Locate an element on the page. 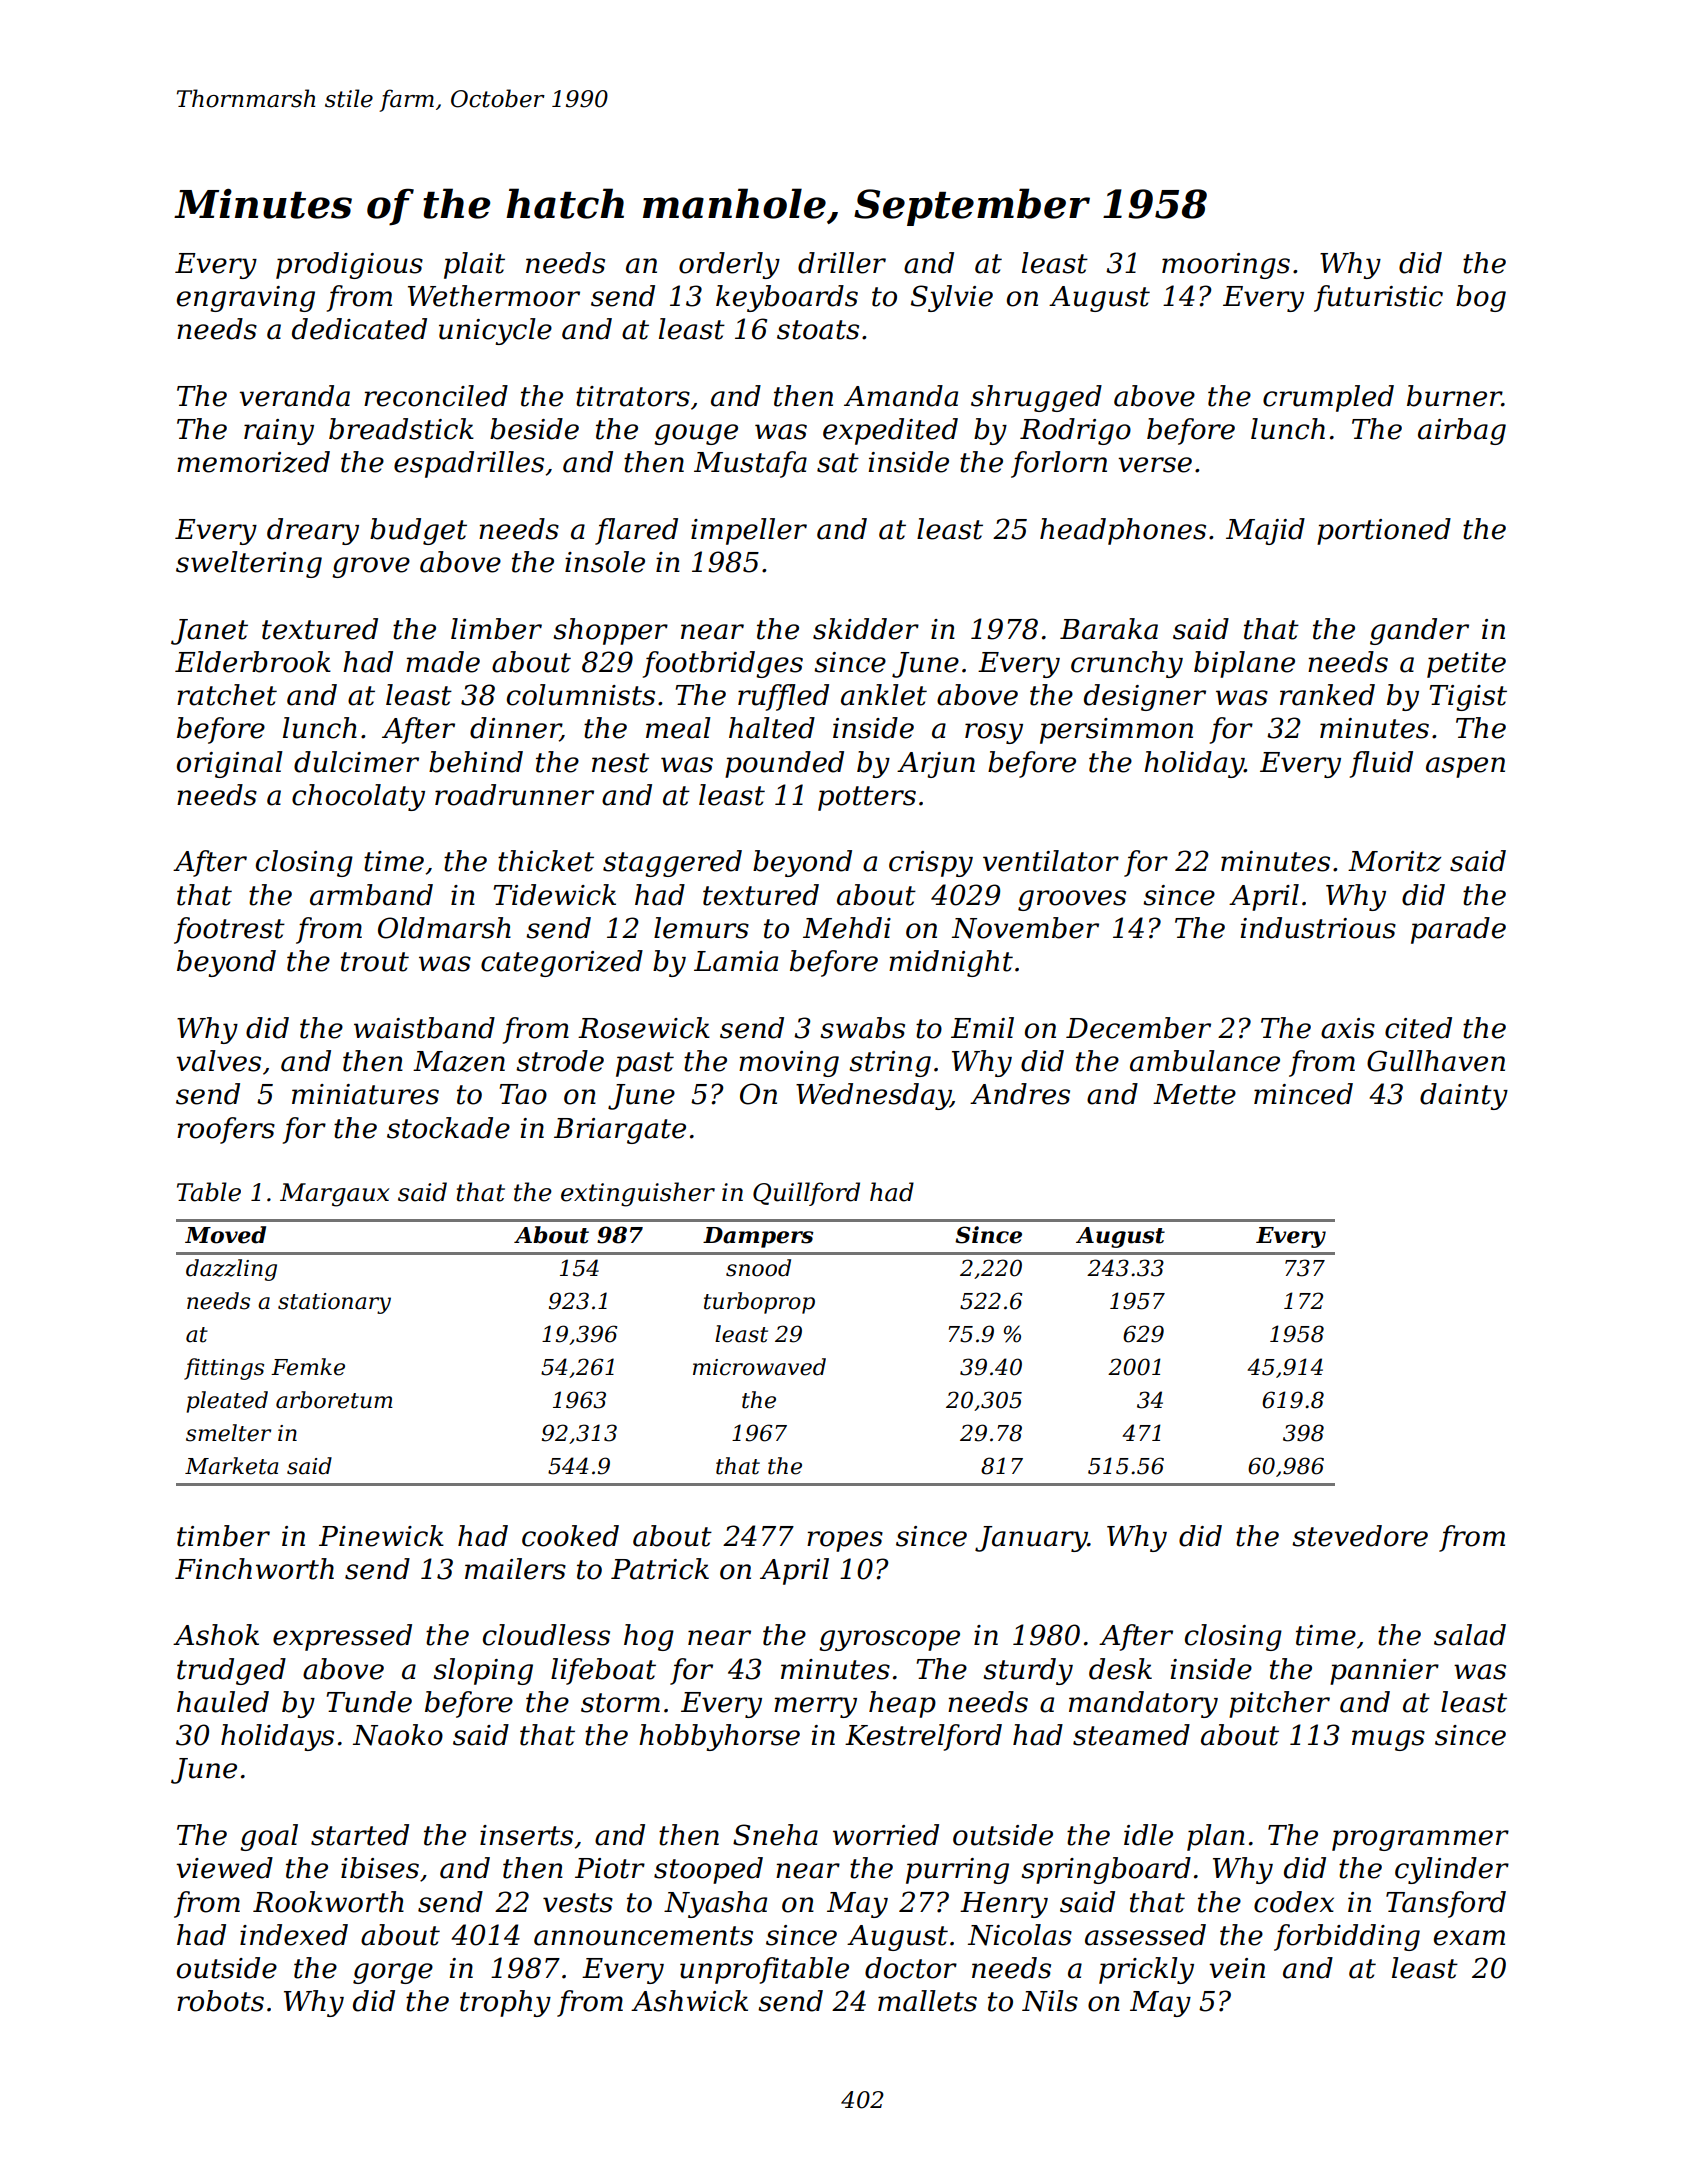 This page has height=2178, width=1683. Ashwick is located at coordinates (689, 2001).
